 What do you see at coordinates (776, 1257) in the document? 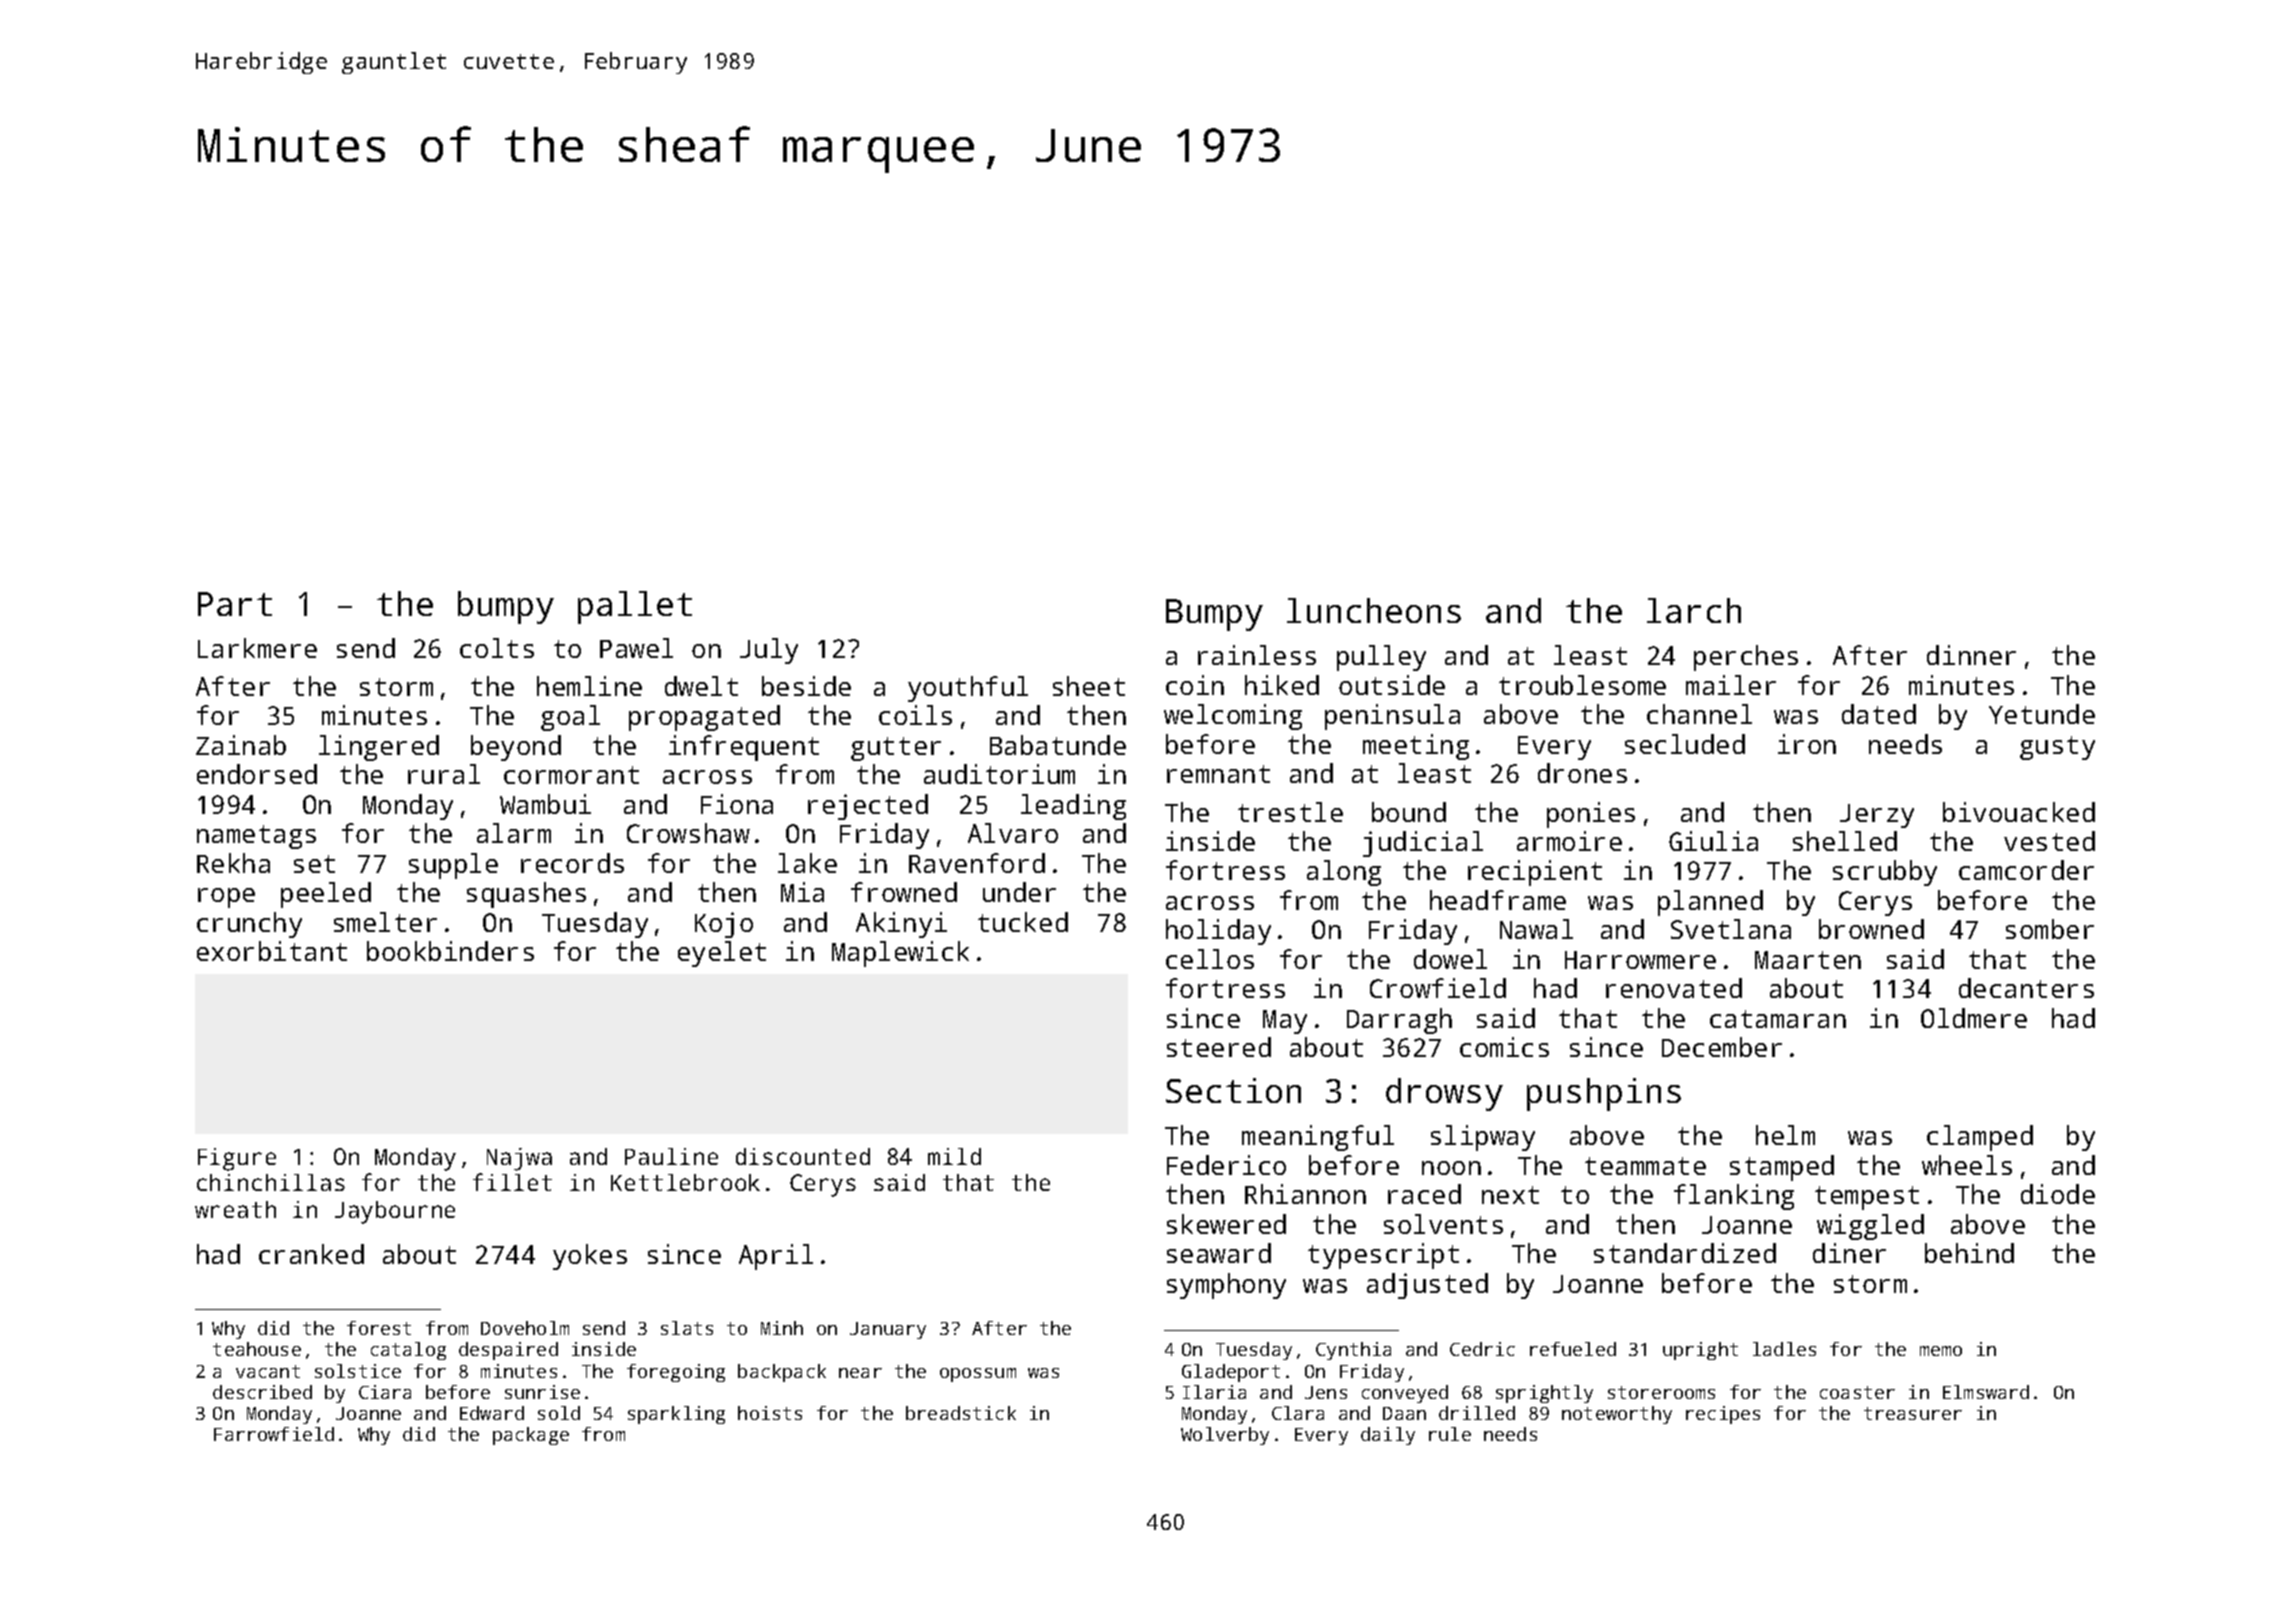
I see `April` at bounding box center [776, 1257].
